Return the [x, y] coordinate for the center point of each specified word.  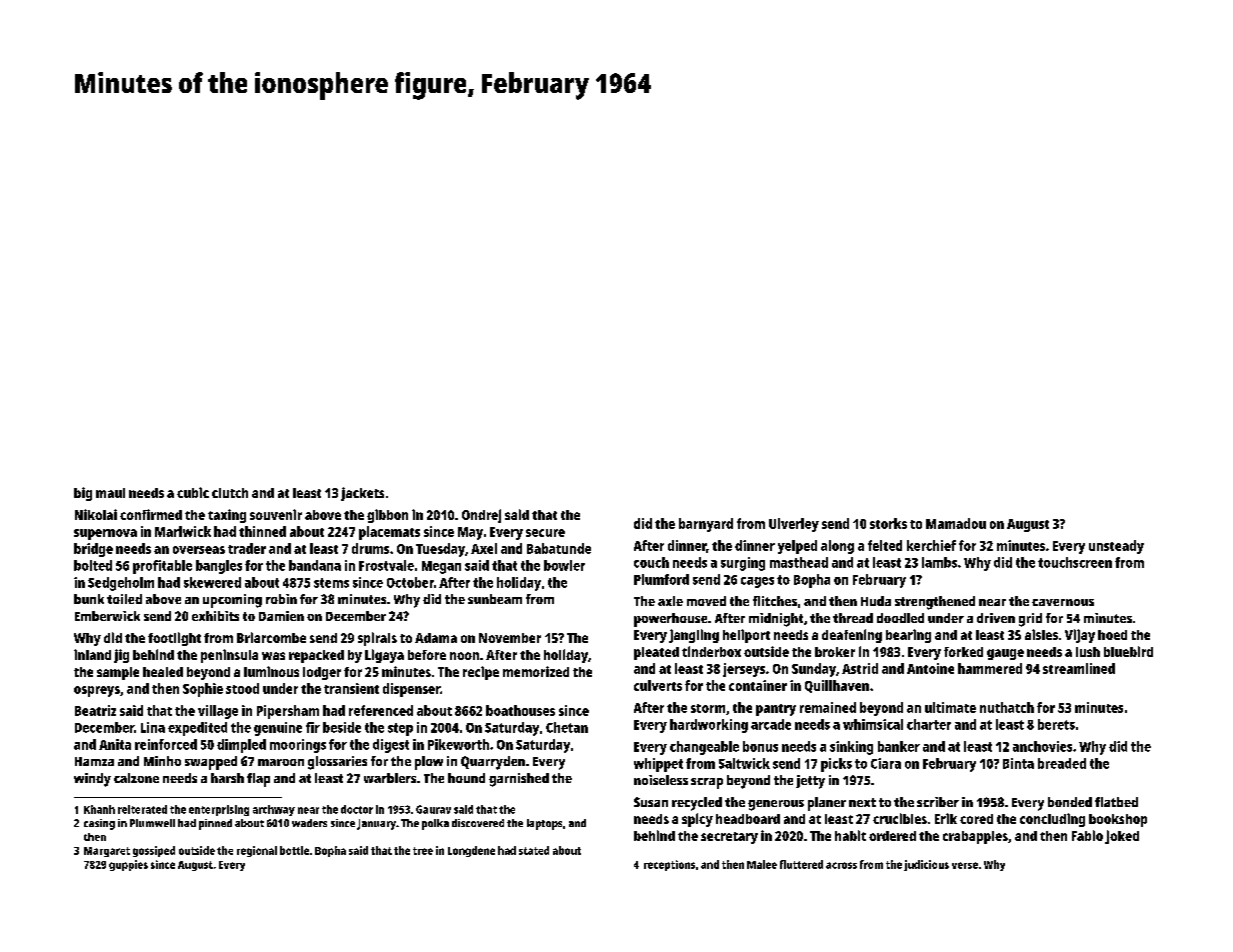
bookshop [1118, 820]
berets [1056, 724]
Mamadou [956, 523]
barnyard [706, 525]
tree [423, 851]
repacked [316, 656]
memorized [536, 671]
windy [92, 780]
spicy [697, 820]
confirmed [151, 514]
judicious [926, 865]
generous [776, 805]
